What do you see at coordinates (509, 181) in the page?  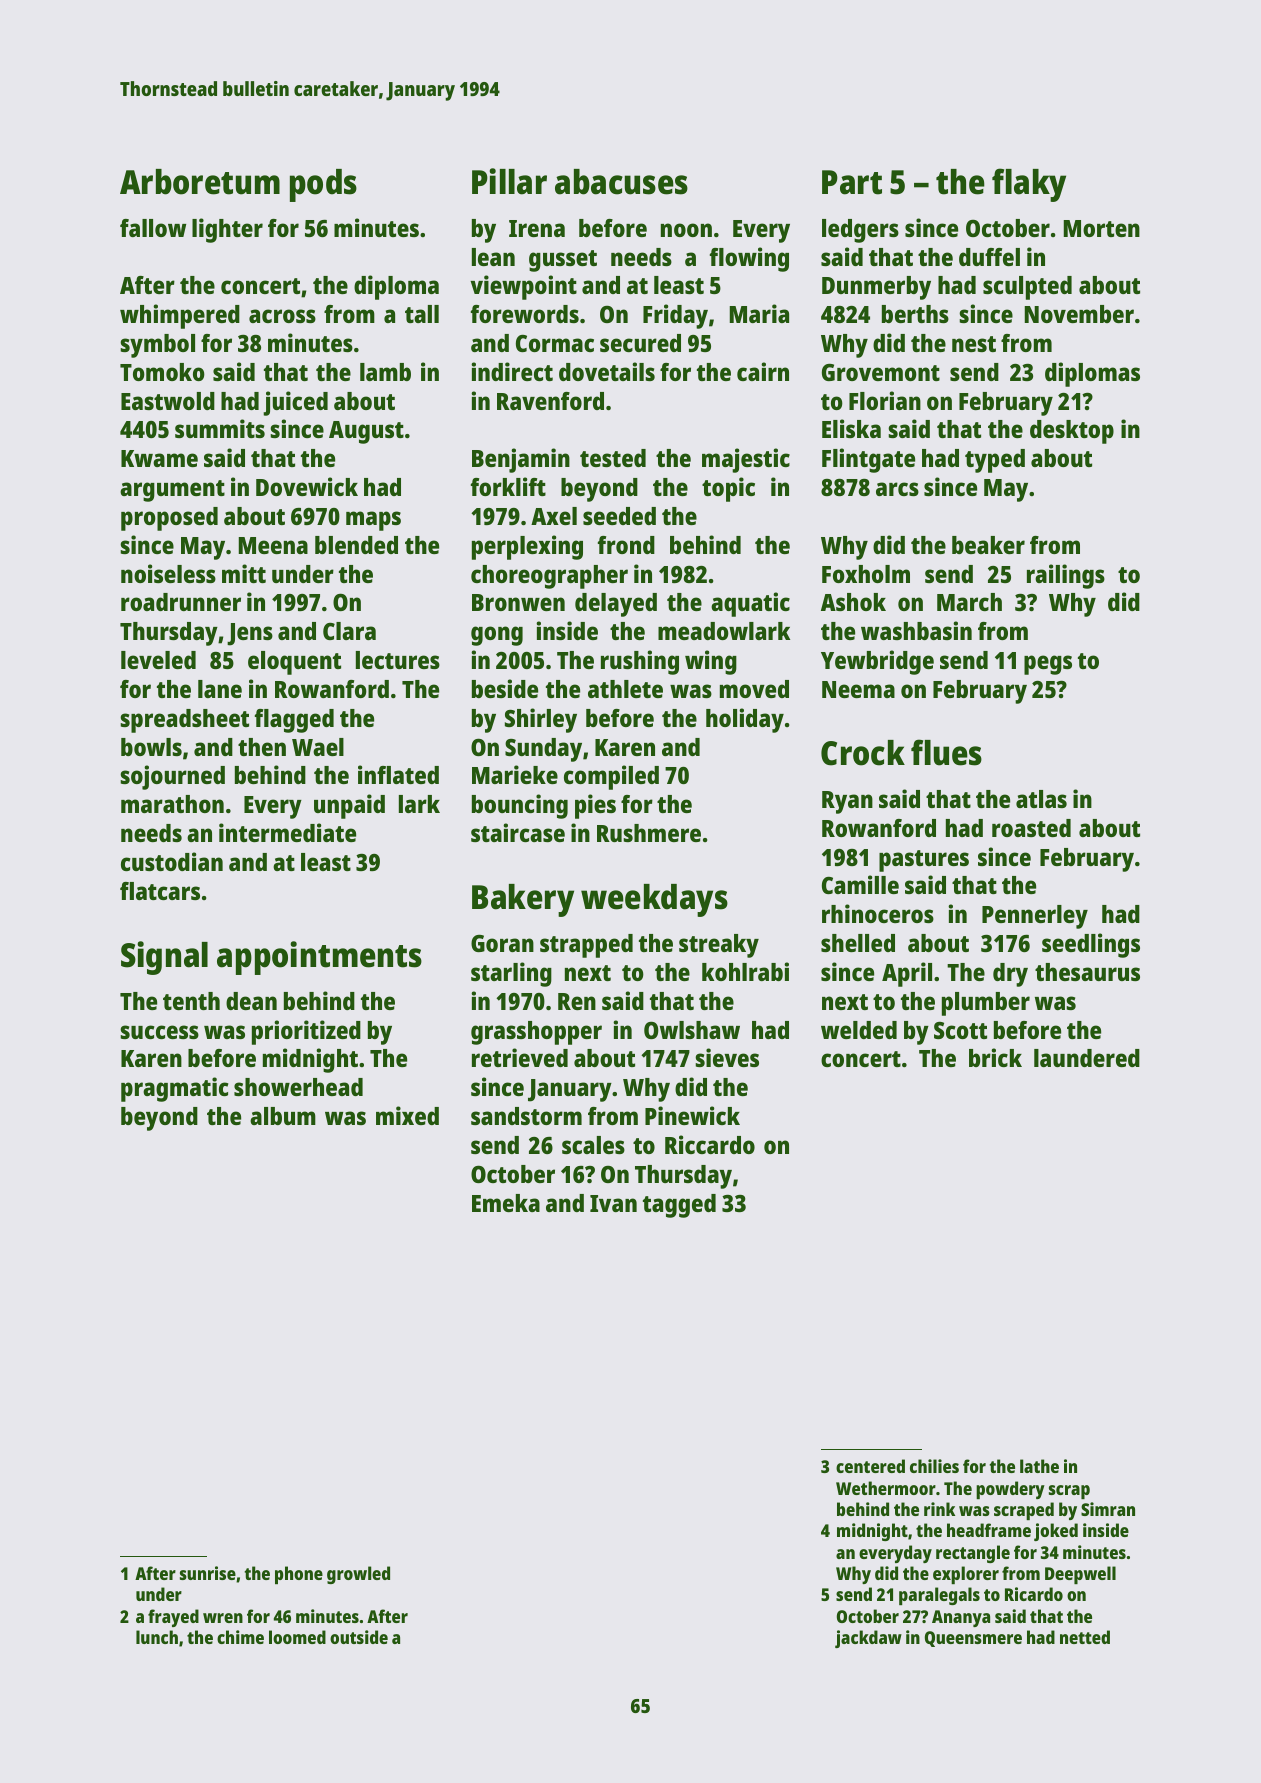 I see `Pillar` at bounding box center [509, 181].
